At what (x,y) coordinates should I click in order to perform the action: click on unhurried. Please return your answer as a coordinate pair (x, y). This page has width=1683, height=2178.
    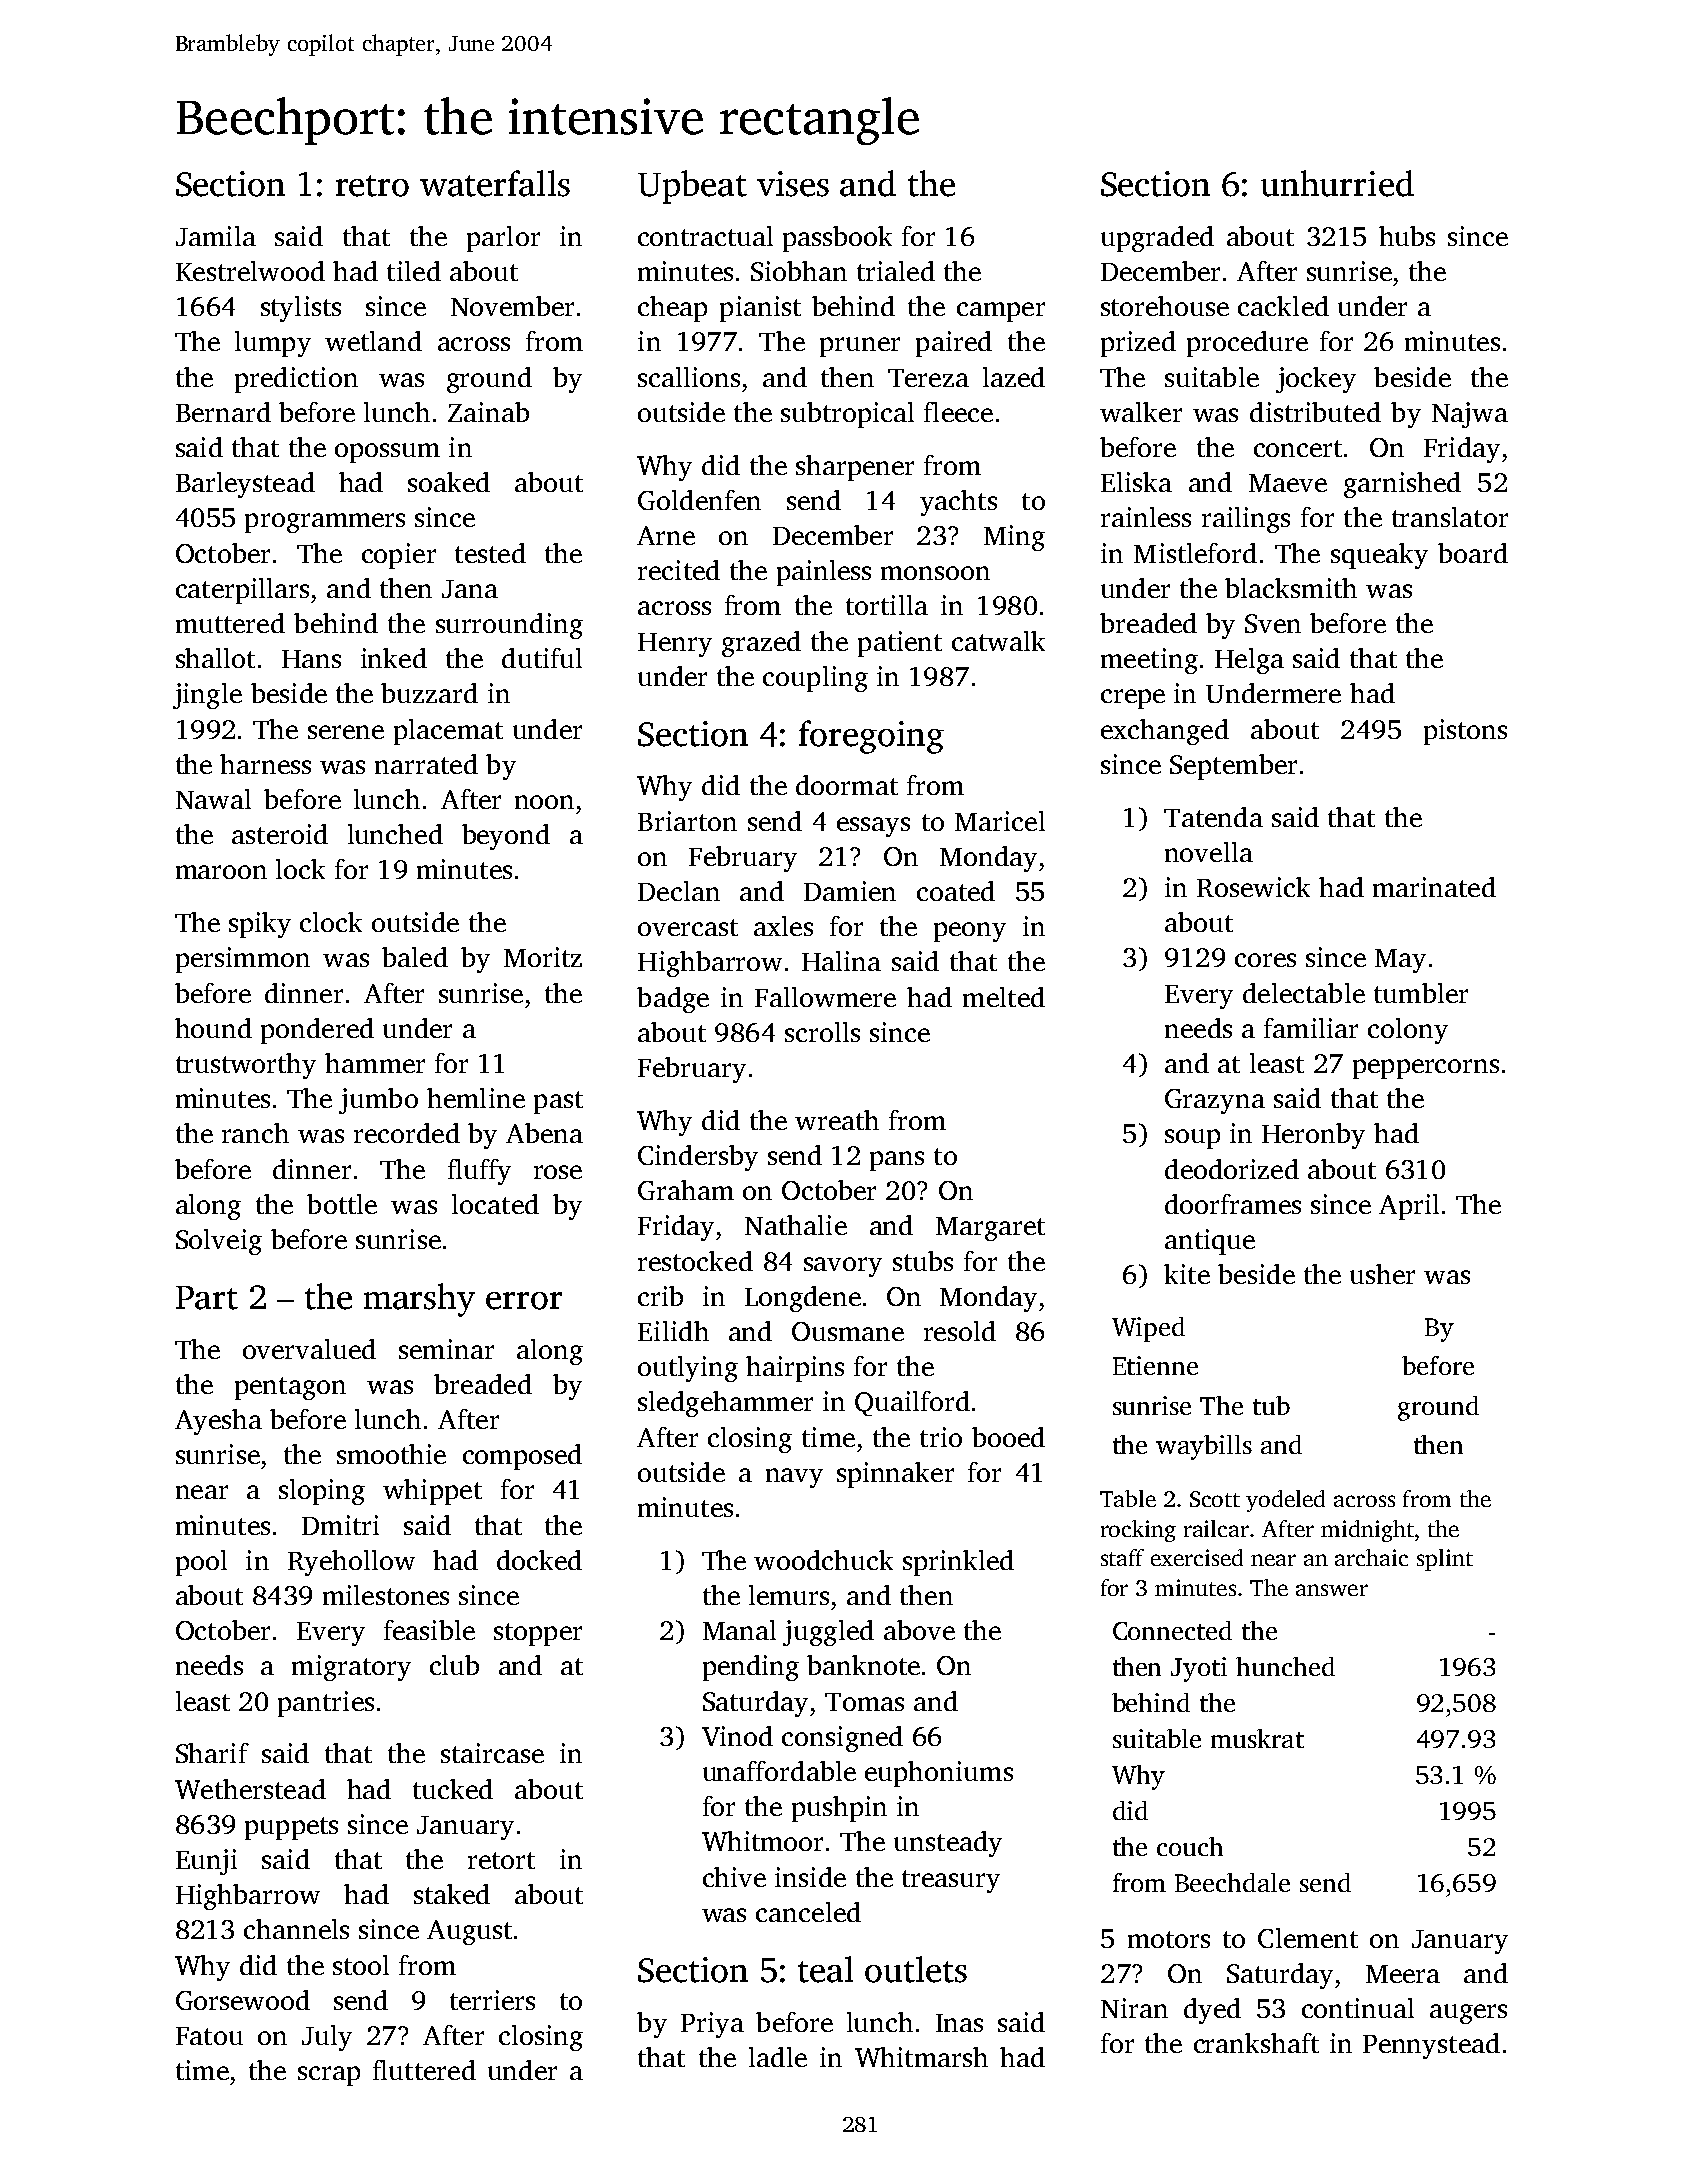
    Looking at the image, I should click on (1337, 183).
